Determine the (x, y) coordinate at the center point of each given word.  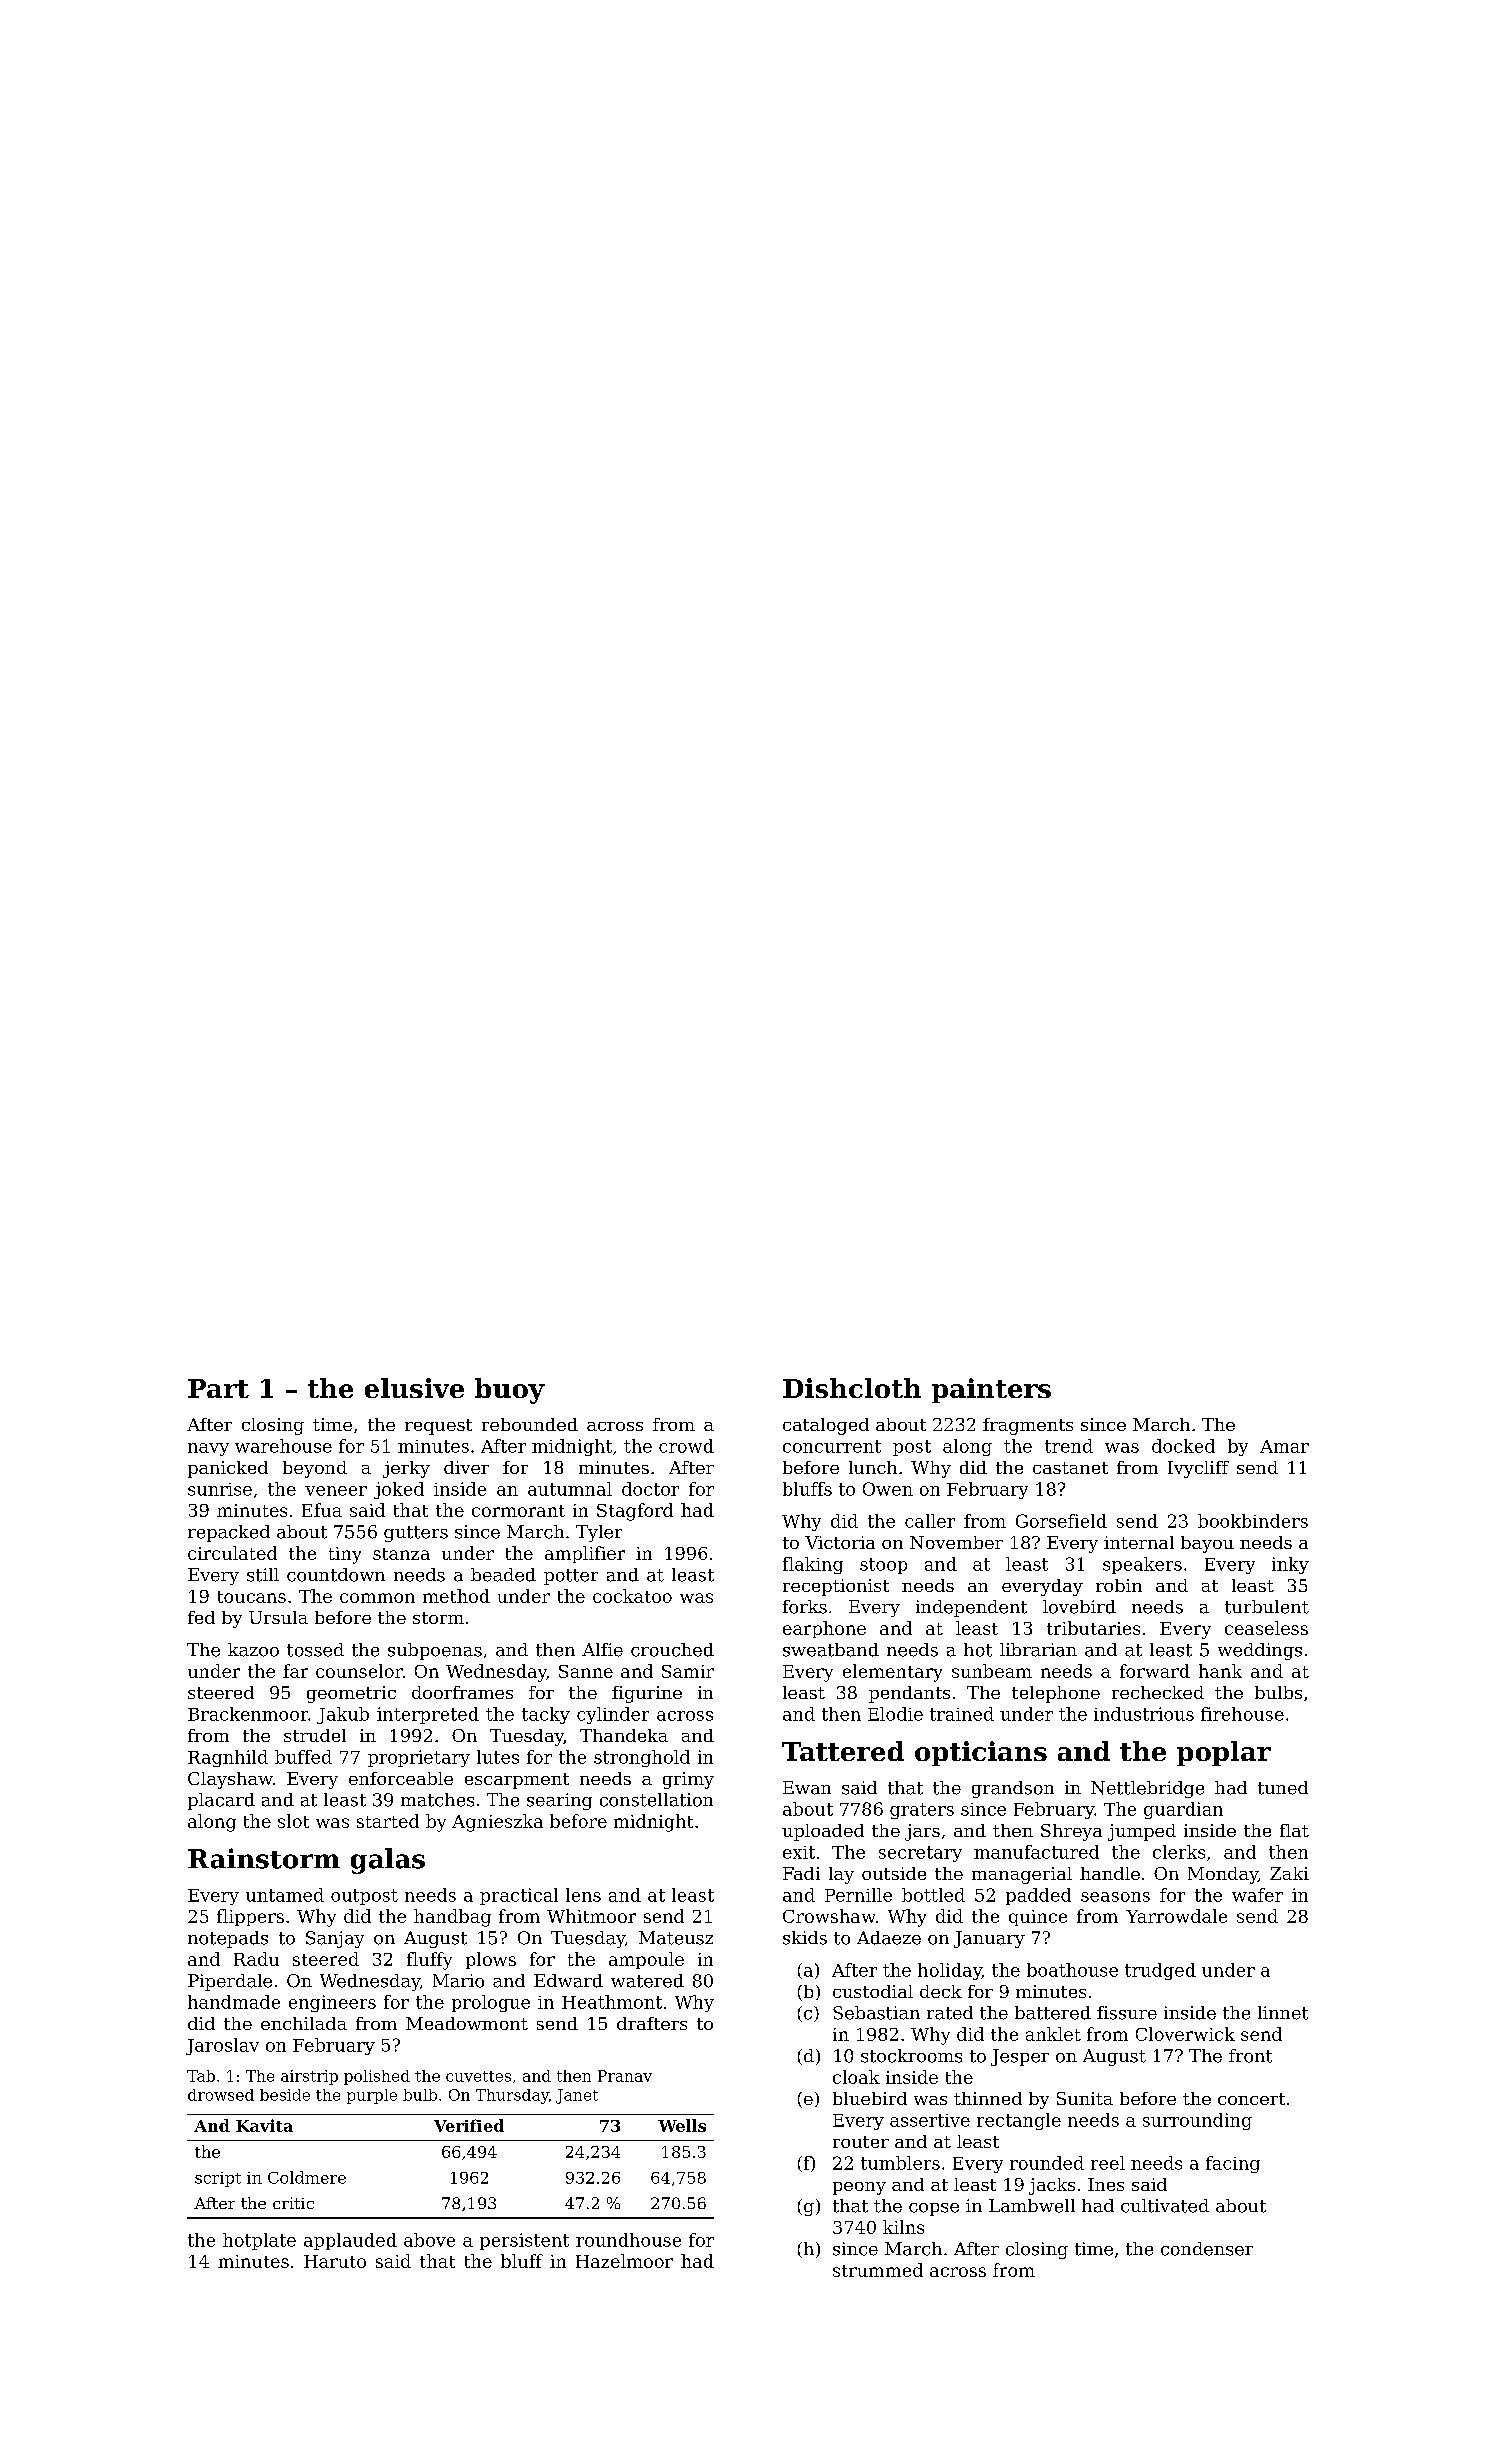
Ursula (278, 1617)
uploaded (823, 1832)
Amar (1284, 1446)
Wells (682, 2125)
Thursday (512, 2096)
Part (218, 1388)
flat (1294, 1830)
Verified (469, 2125)
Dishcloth (852, 1388)
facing (1233, 2164)
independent (971, 1608)
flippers (250, 1917)
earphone (824, 1629)
